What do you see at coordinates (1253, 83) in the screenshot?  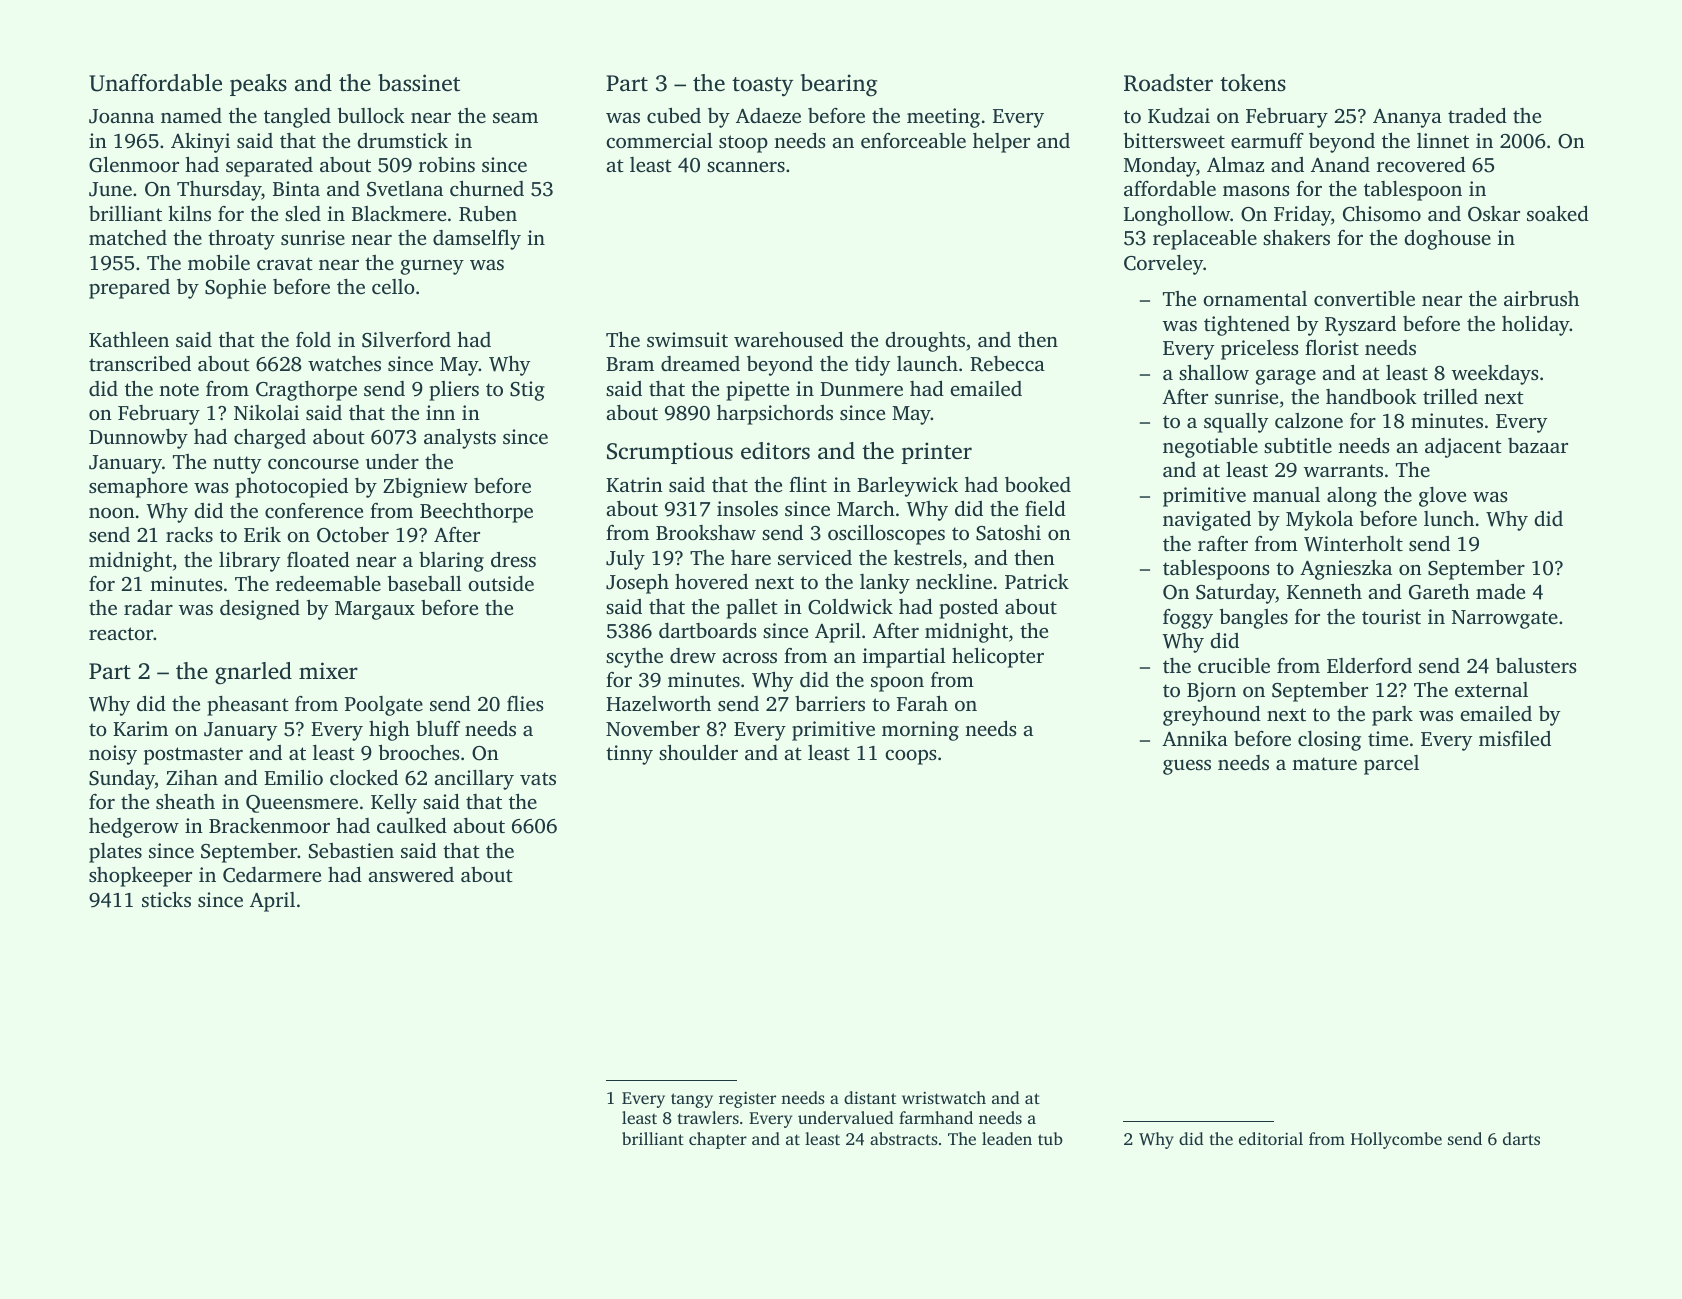 I see `tokens` at bounding box center [1253, 83].
